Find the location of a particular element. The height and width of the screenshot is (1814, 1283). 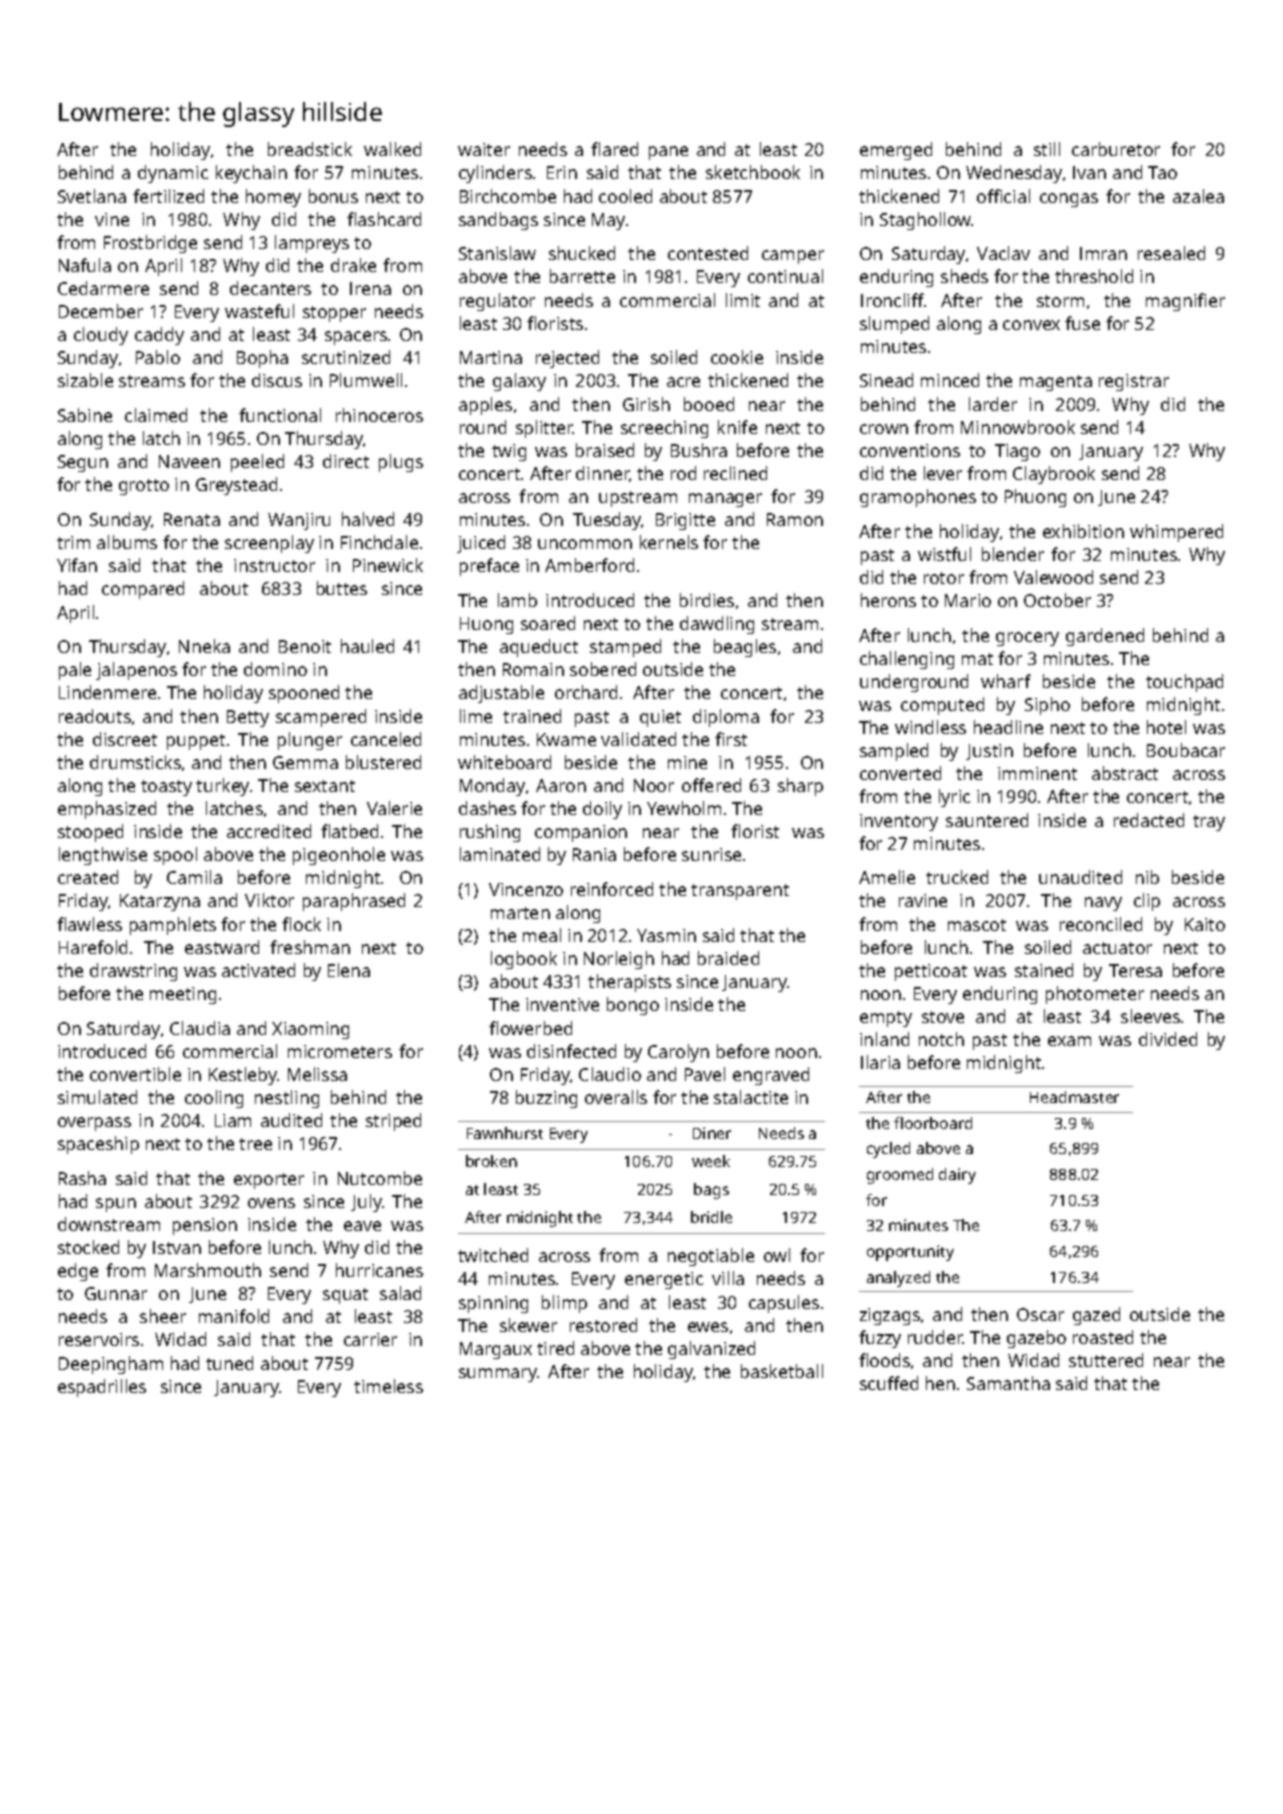

summary is located at coordinates (498, 1375).
